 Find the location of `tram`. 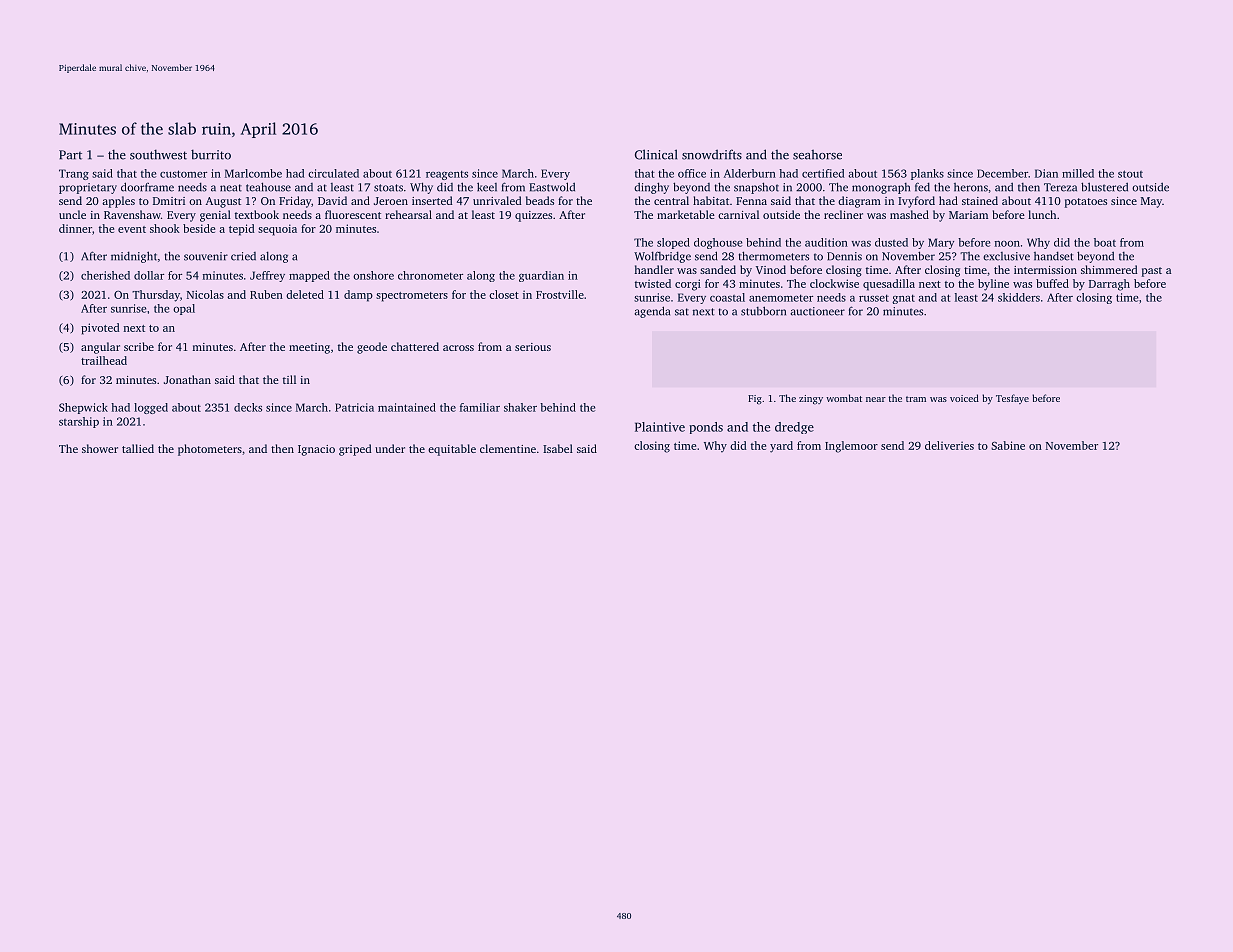

tram is located at coordinates (916, 399).
